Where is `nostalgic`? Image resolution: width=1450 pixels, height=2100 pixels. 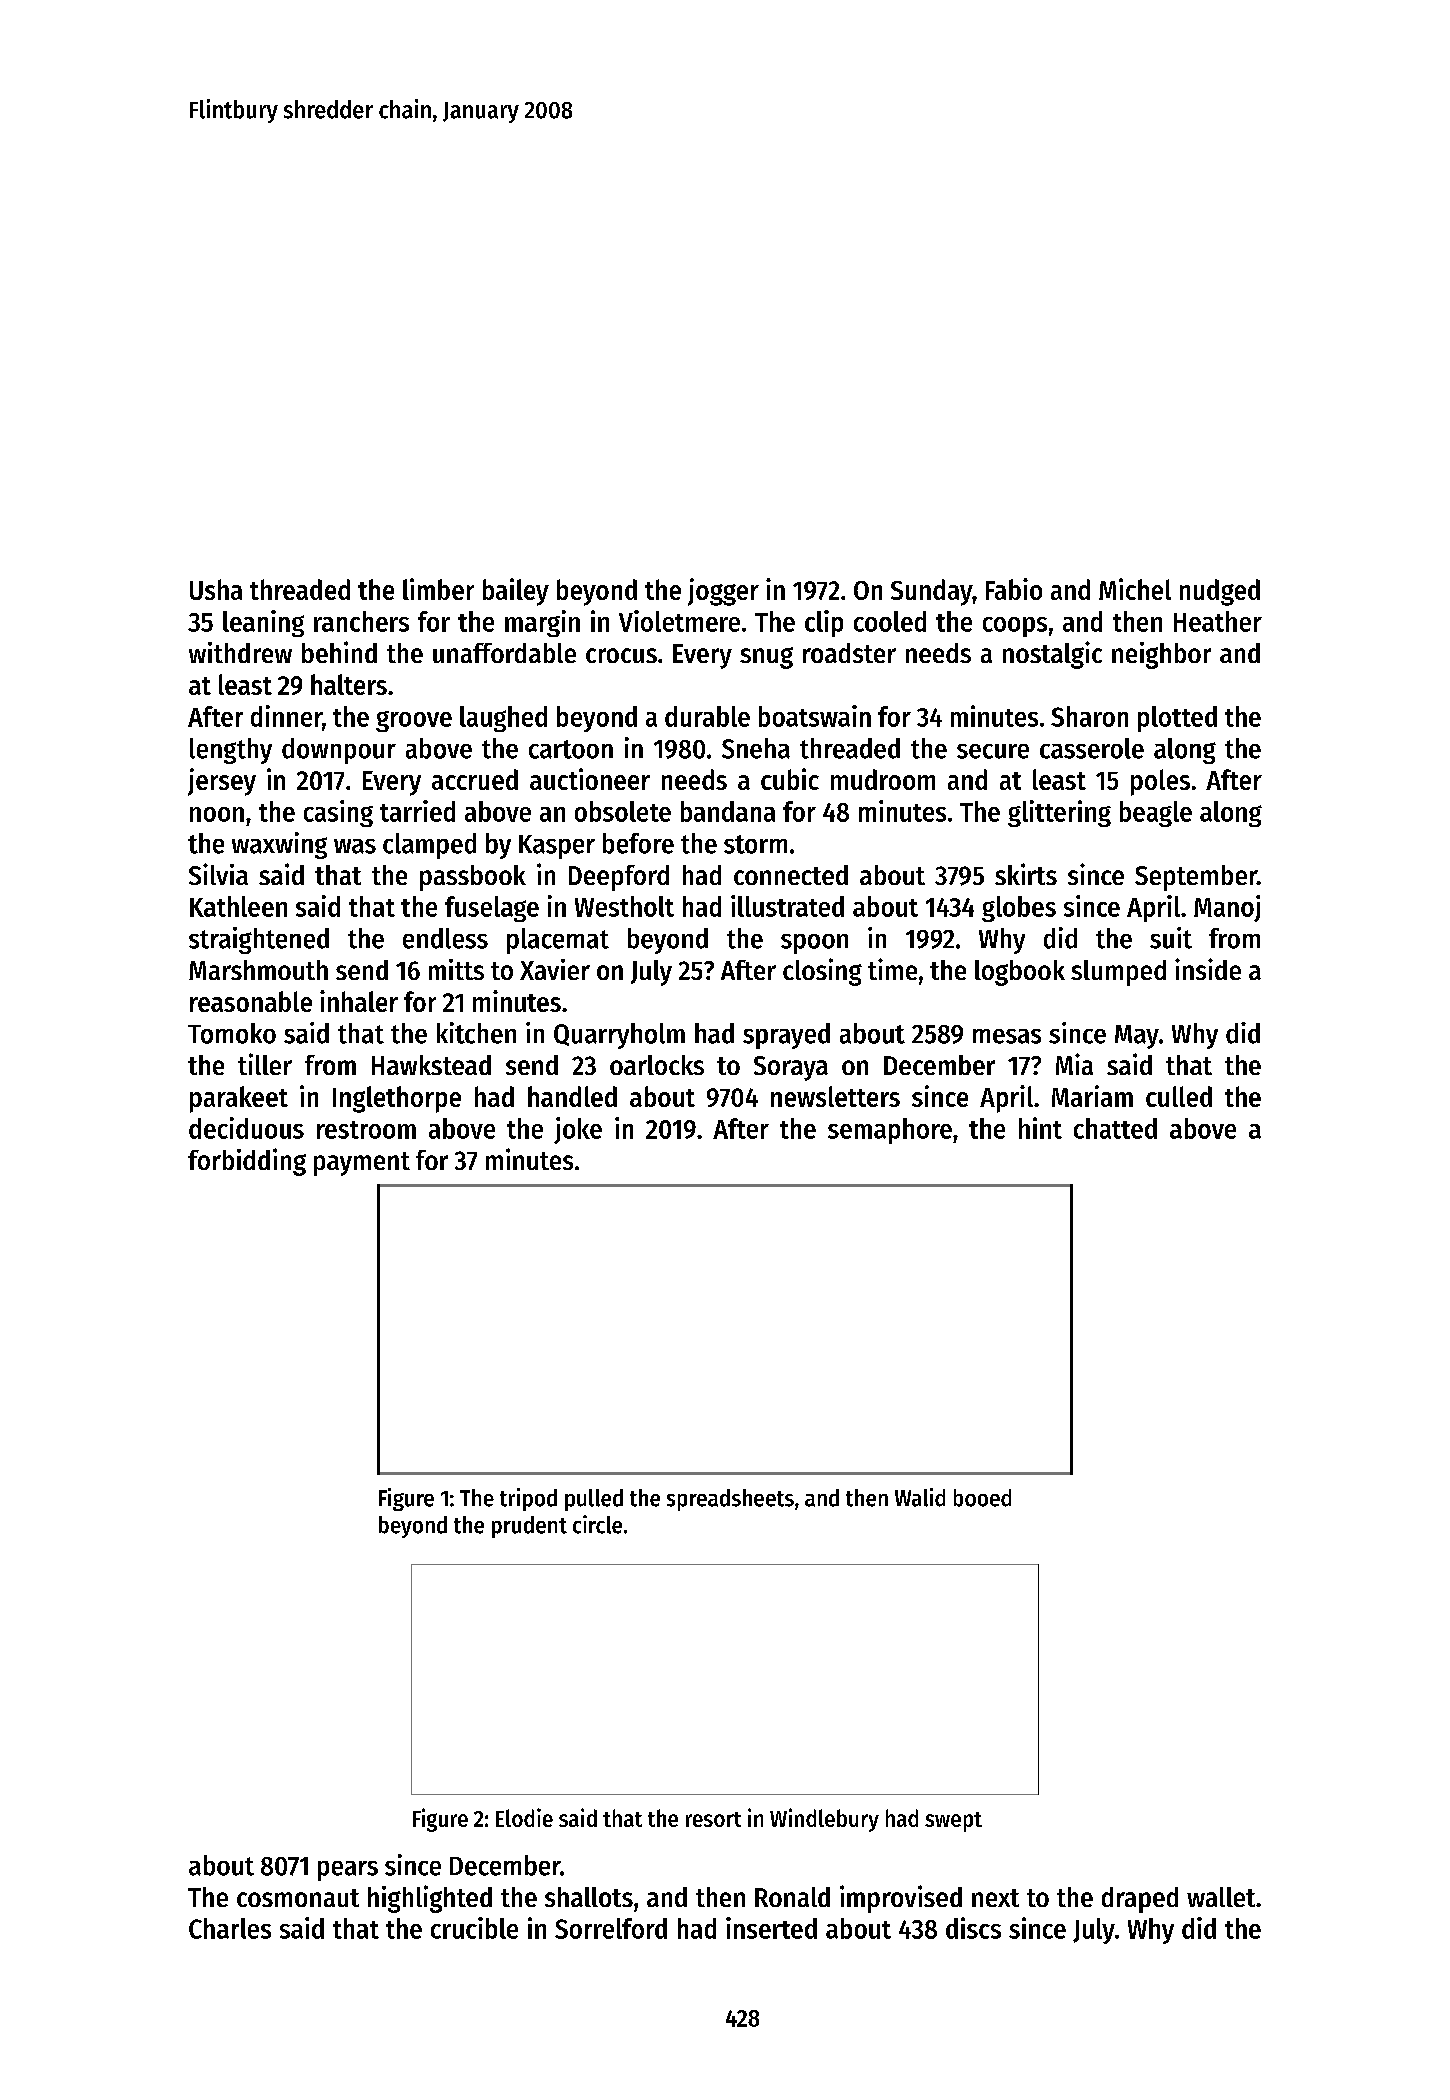
nostalgic is located at coordinates (1052, 655).
